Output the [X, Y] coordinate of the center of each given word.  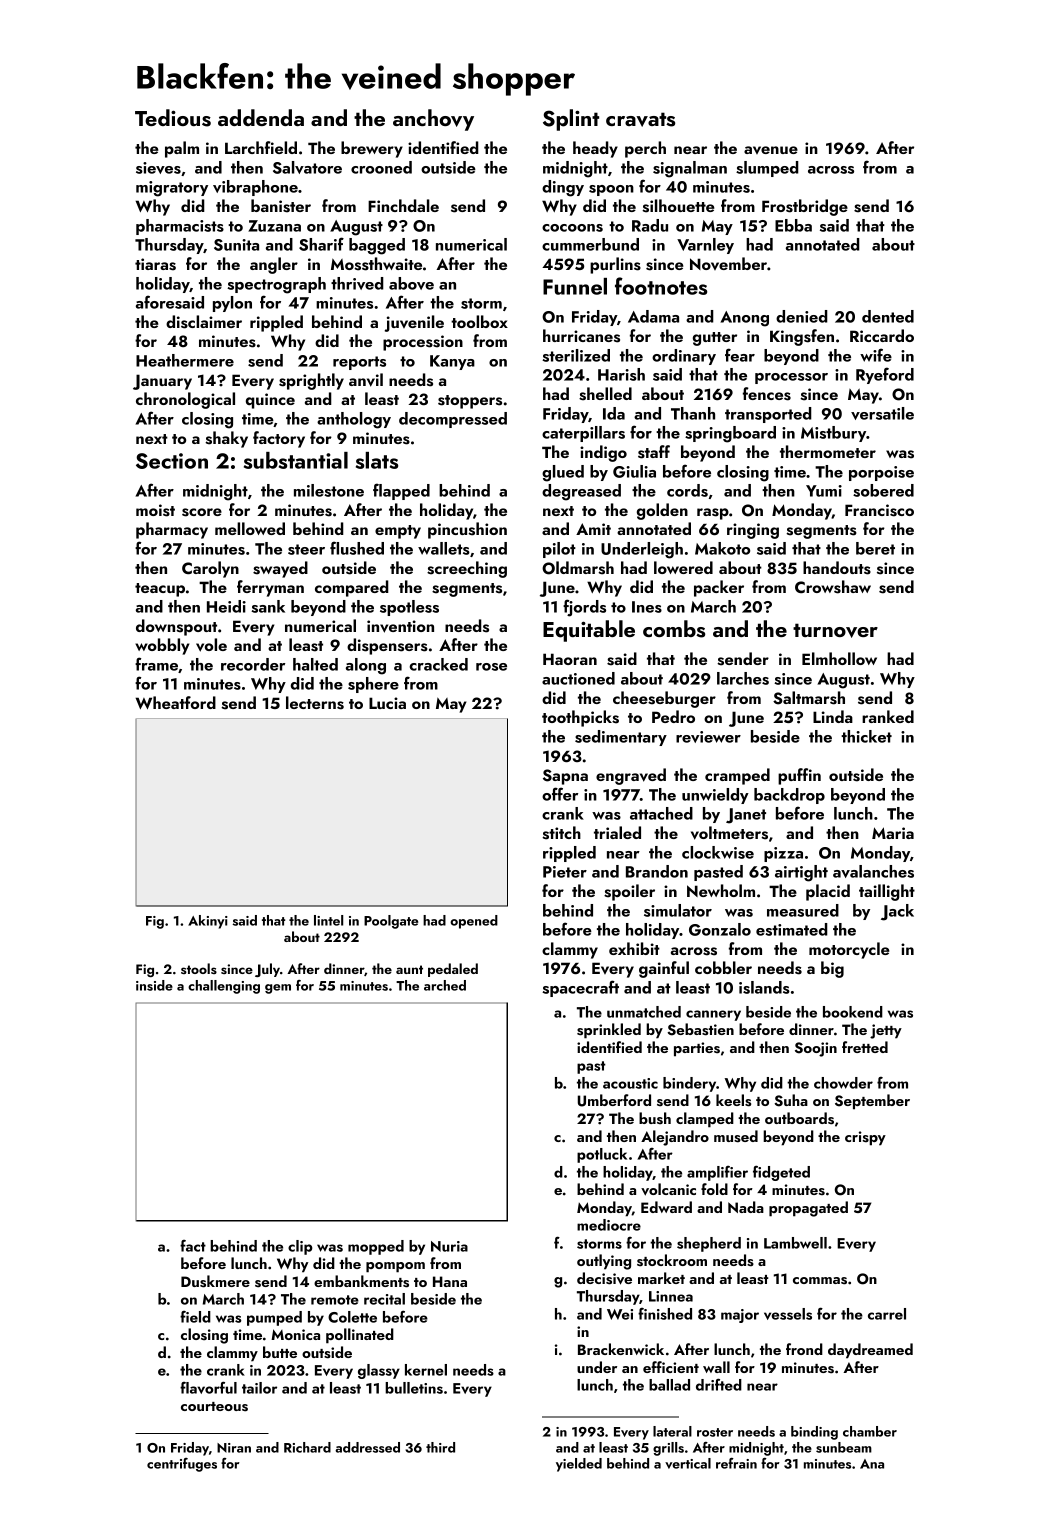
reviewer [708, 737]
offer [560, 794]
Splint [571, 120]
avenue [771, 150]
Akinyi [208, 922]
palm [182, 149]
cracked [438, 664]
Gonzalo [720, 929]
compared [352, 588]
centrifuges [182, 1465]
